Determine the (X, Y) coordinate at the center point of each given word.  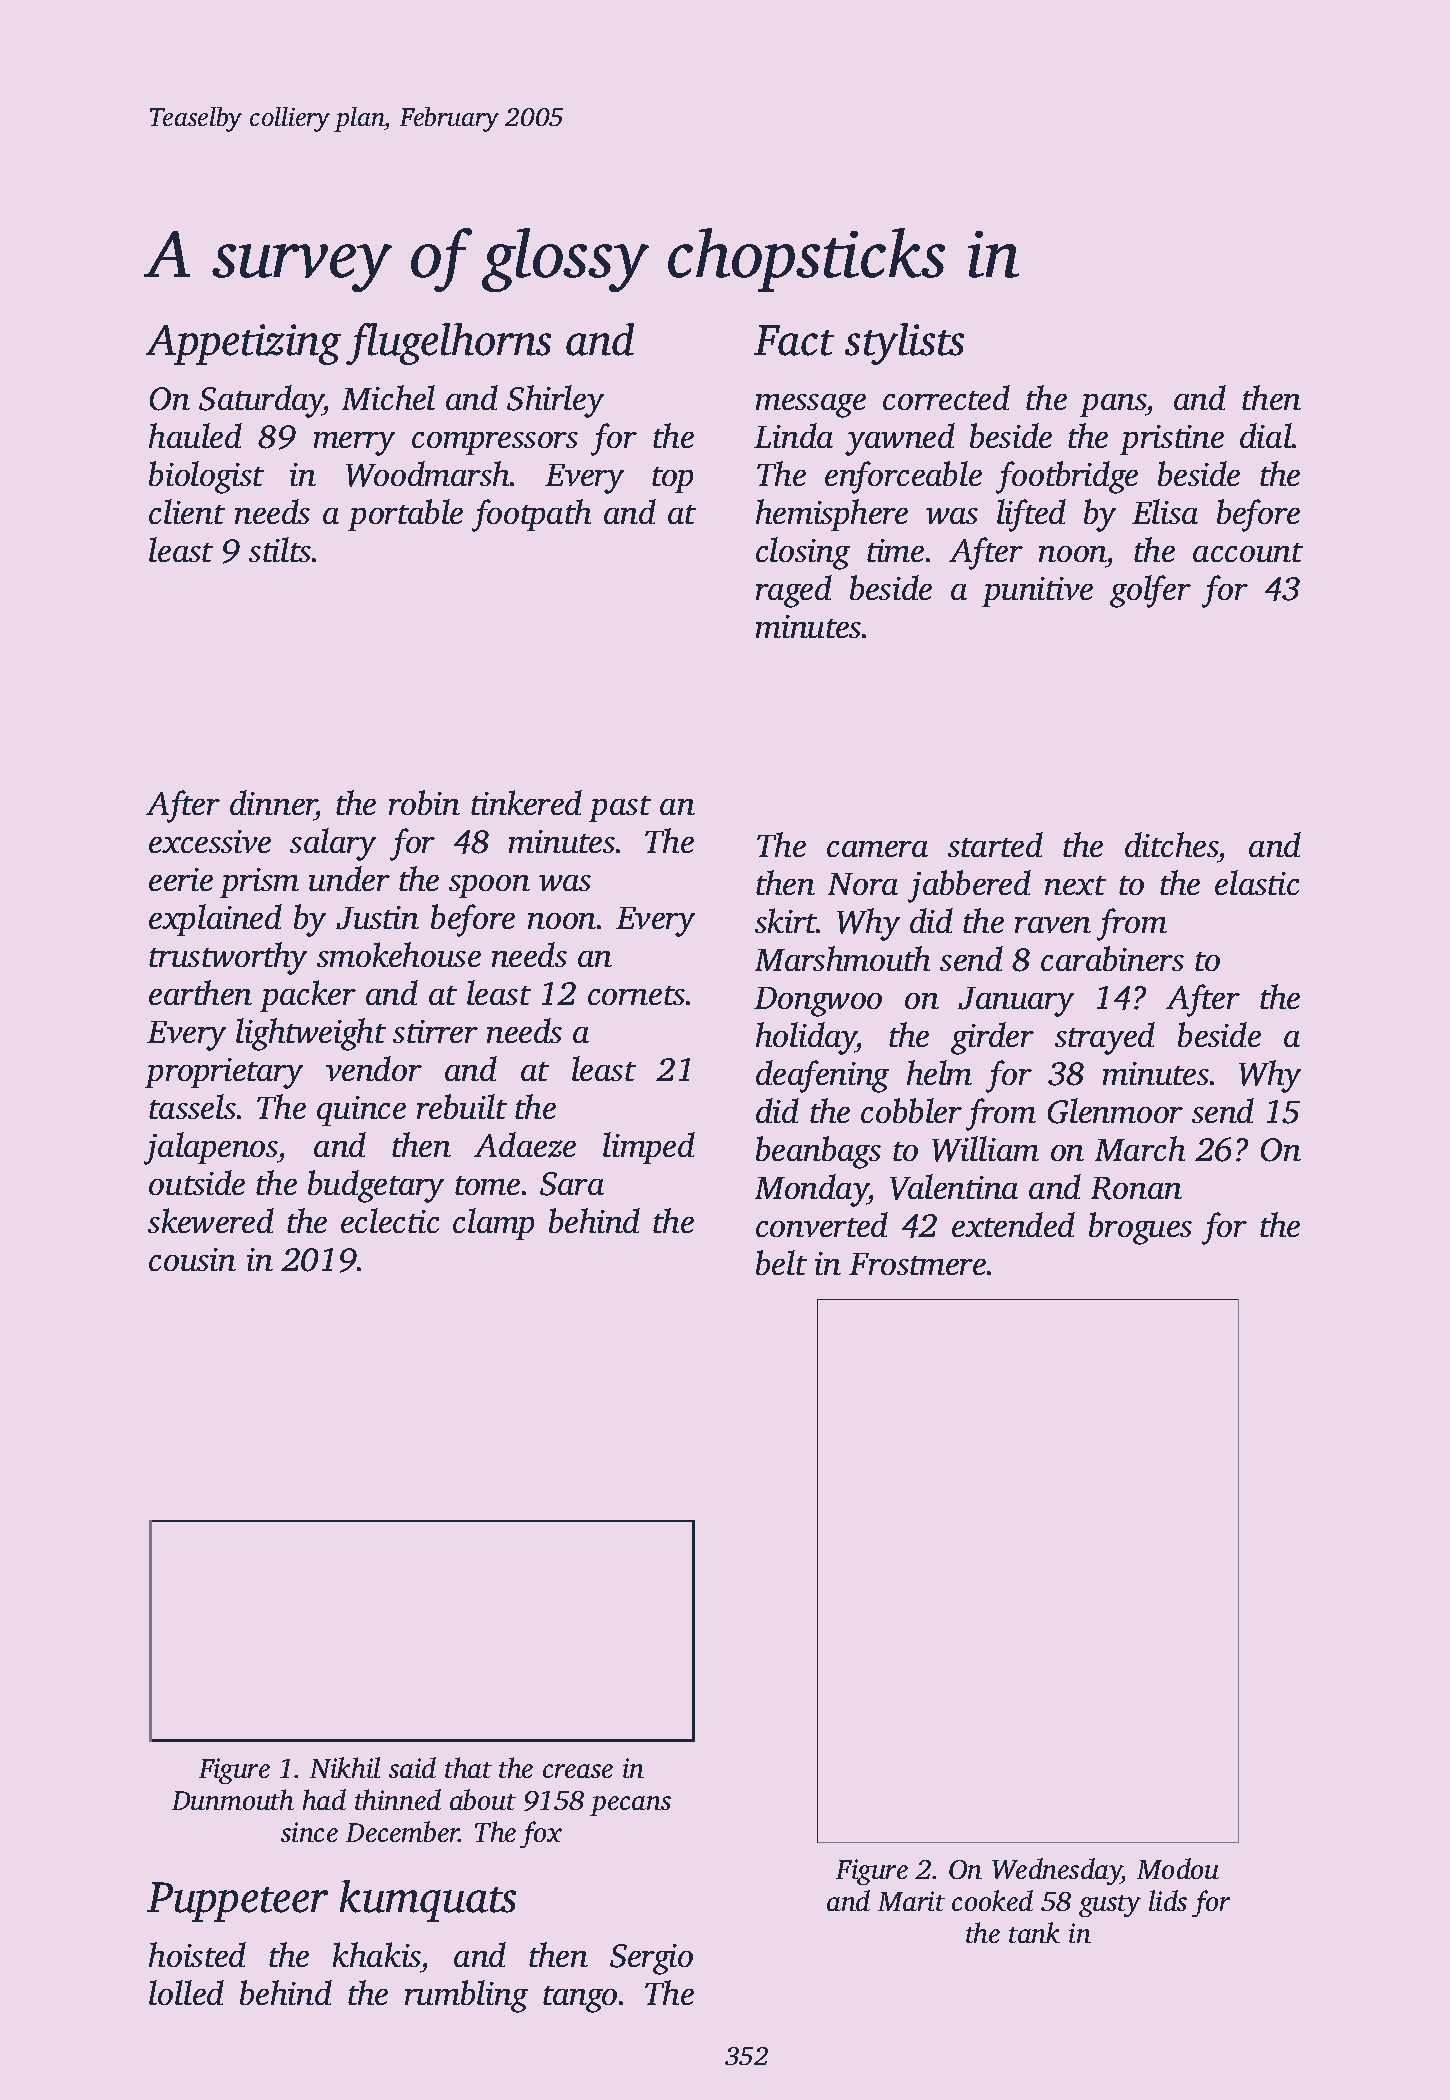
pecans (630, 1806)
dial (1266, 435)
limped (649, 1148)
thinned (398, 1799)
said (412, 1767)
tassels (192, 1106)
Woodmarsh (427, 474)
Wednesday (1057, 1871)
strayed (1105, 1038)
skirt (786, 920)
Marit (911, 1901)
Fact (794, 340)
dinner (273, 802)
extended (1013, 1224)
